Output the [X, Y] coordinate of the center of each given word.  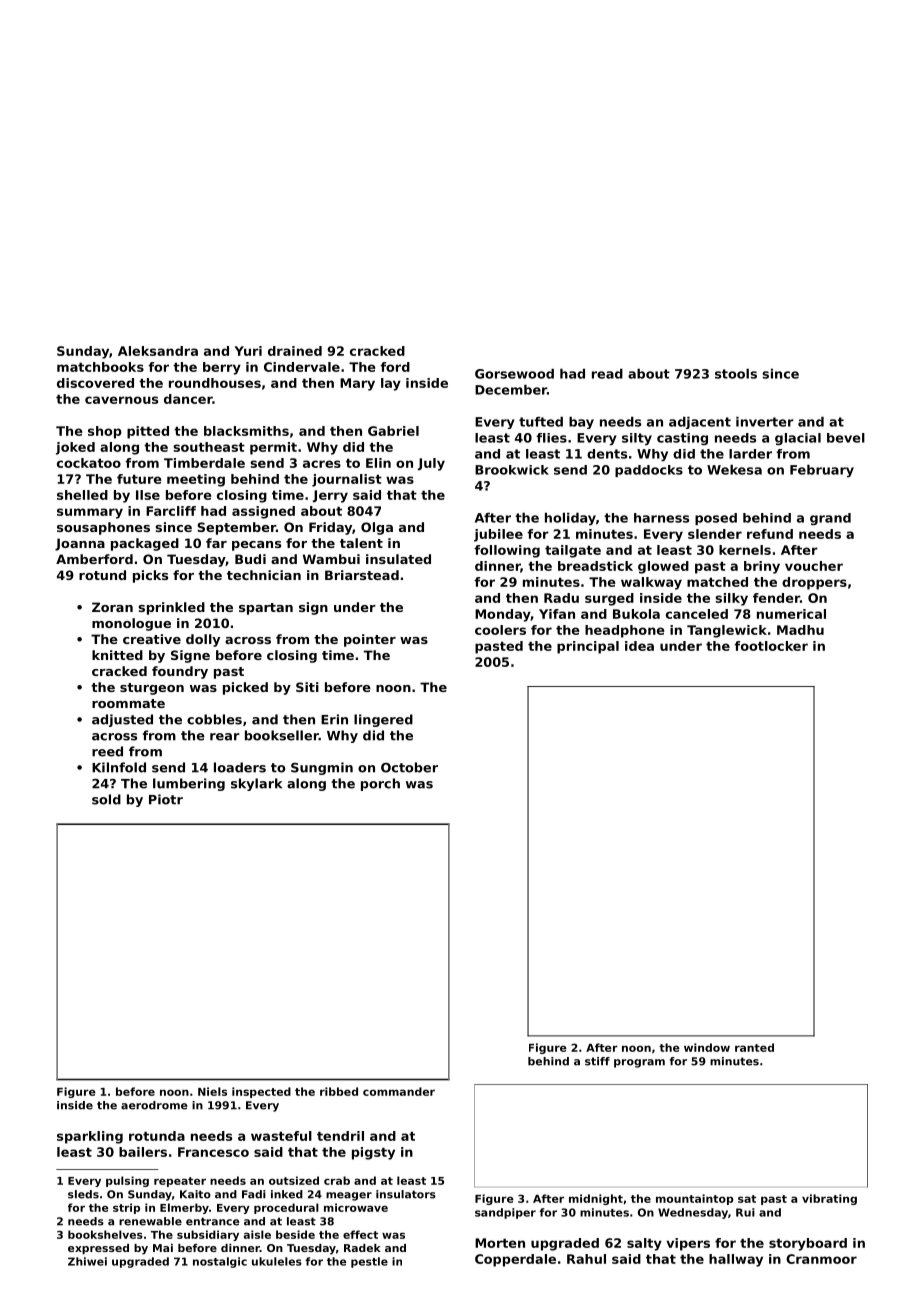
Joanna [80, 544]
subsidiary [208, 1235]
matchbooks [100, 367]
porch [380, 784]
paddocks [649, 471]
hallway [736, 1260]
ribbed [339, 1091]
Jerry [330, 496]
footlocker [771, 646]
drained [295, 351]
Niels [212, 1091]
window [707, 1047]
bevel [846, 438]
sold [106, 799]
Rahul [586, 1259]
